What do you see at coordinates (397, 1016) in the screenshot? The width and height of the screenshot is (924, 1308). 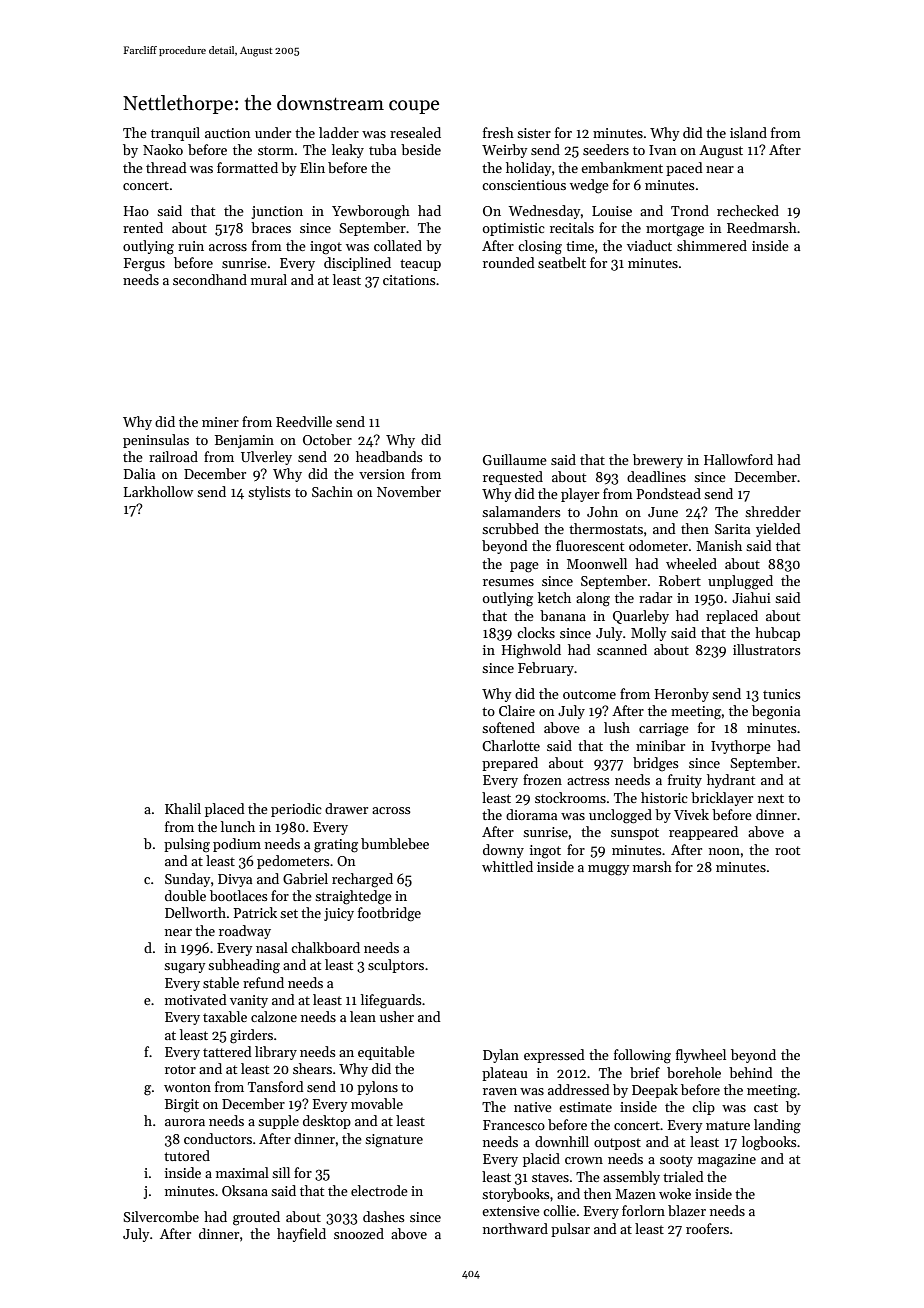 I see `usher` at bounding box center [397, 1016].
